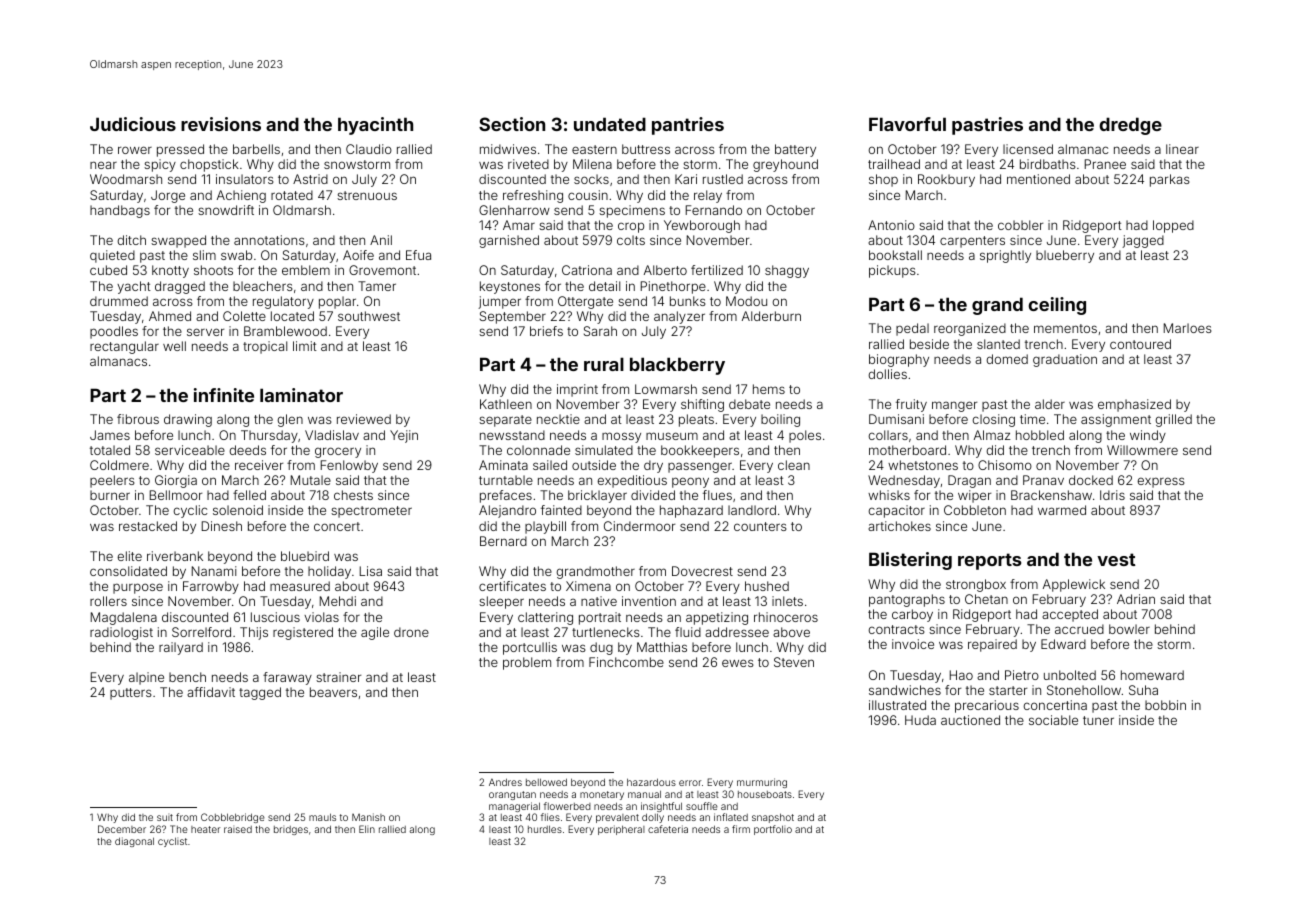 This screenshot has width=1308, height=924. What do you see at coordinates (688, 126) in the screenshot?
I see `pantries` at bounding box center [688, 126].
